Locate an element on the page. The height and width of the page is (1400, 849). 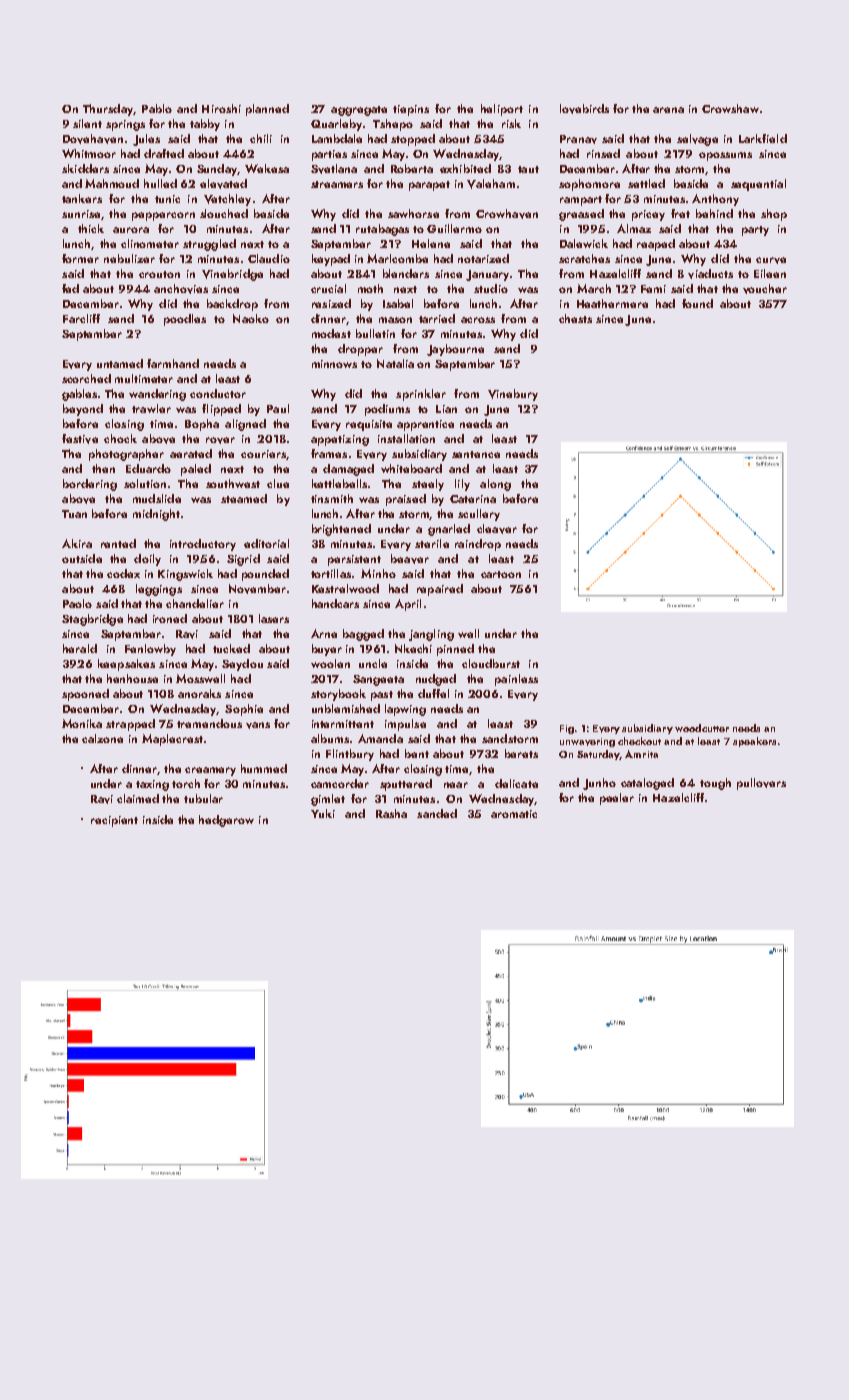
greased is located at coordinates (581, 215).
